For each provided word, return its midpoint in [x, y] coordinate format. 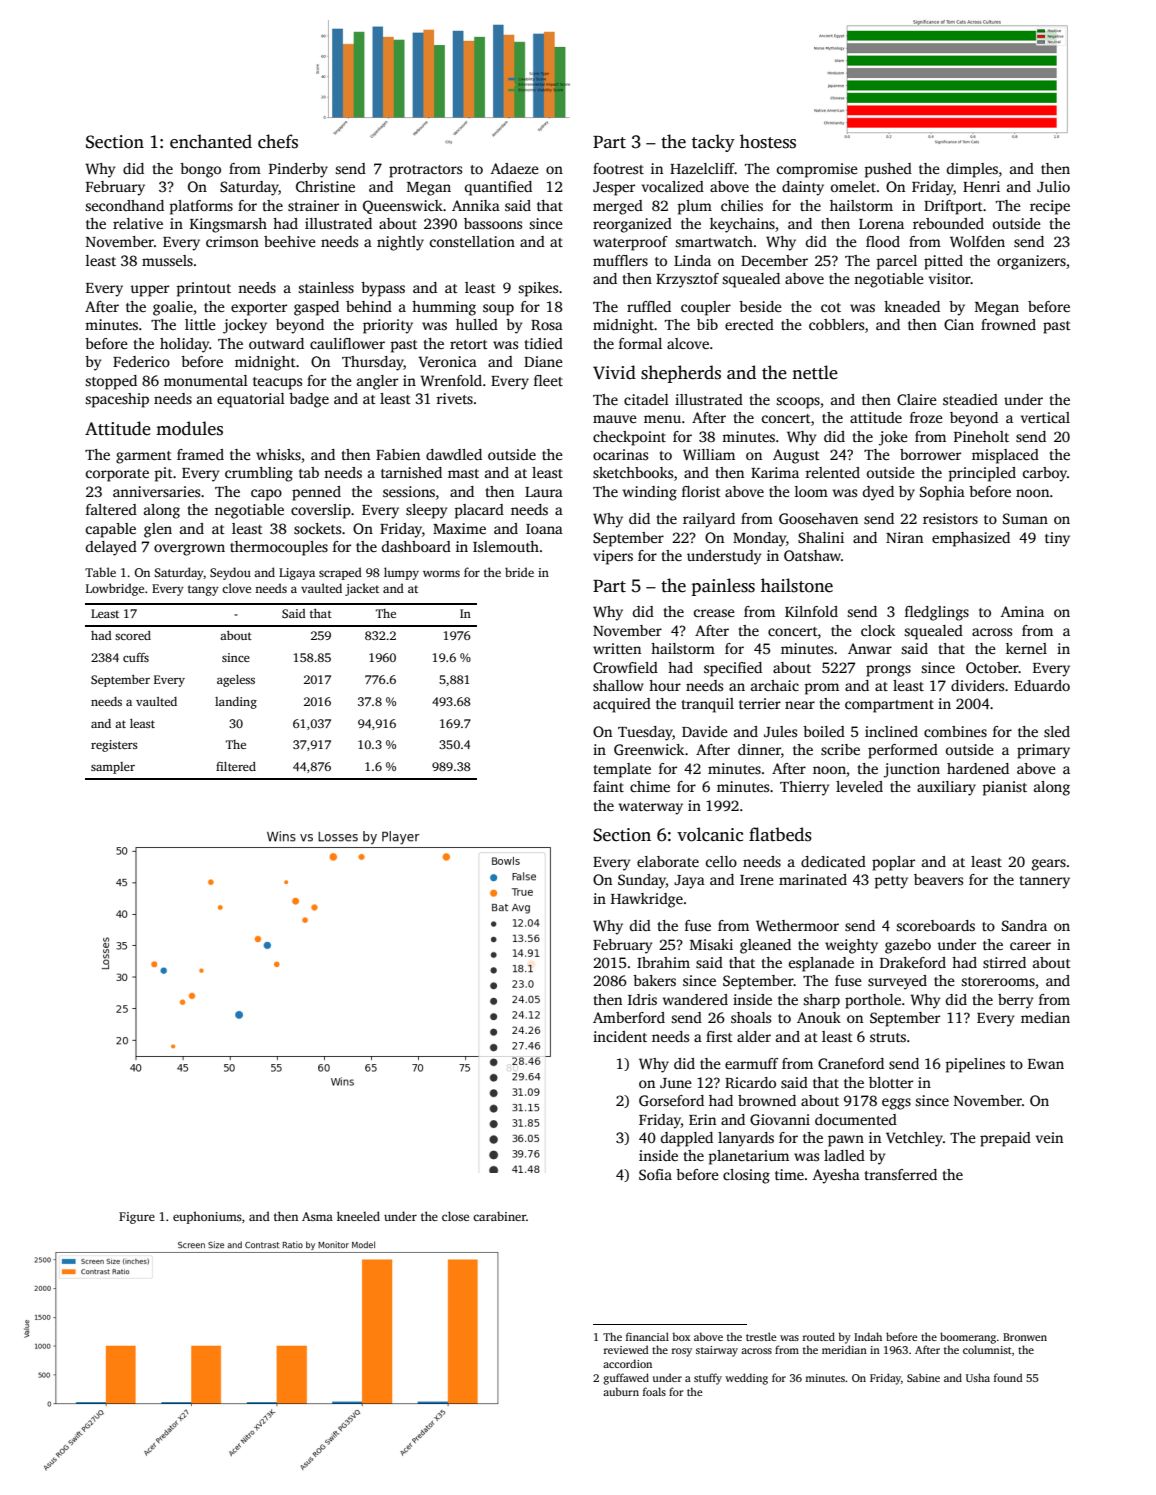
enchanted [211, 141]
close [455, 1216]
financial [647, 1336]
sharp [821, 1001]
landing [236, 703]
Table [100, 572]
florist [701, 491]
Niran [904, 537]
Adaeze [515, 168]
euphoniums [207, 1217]
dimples [972, 170]
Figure [137, 1218]
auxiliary [946, 788]
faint [608, 786]
